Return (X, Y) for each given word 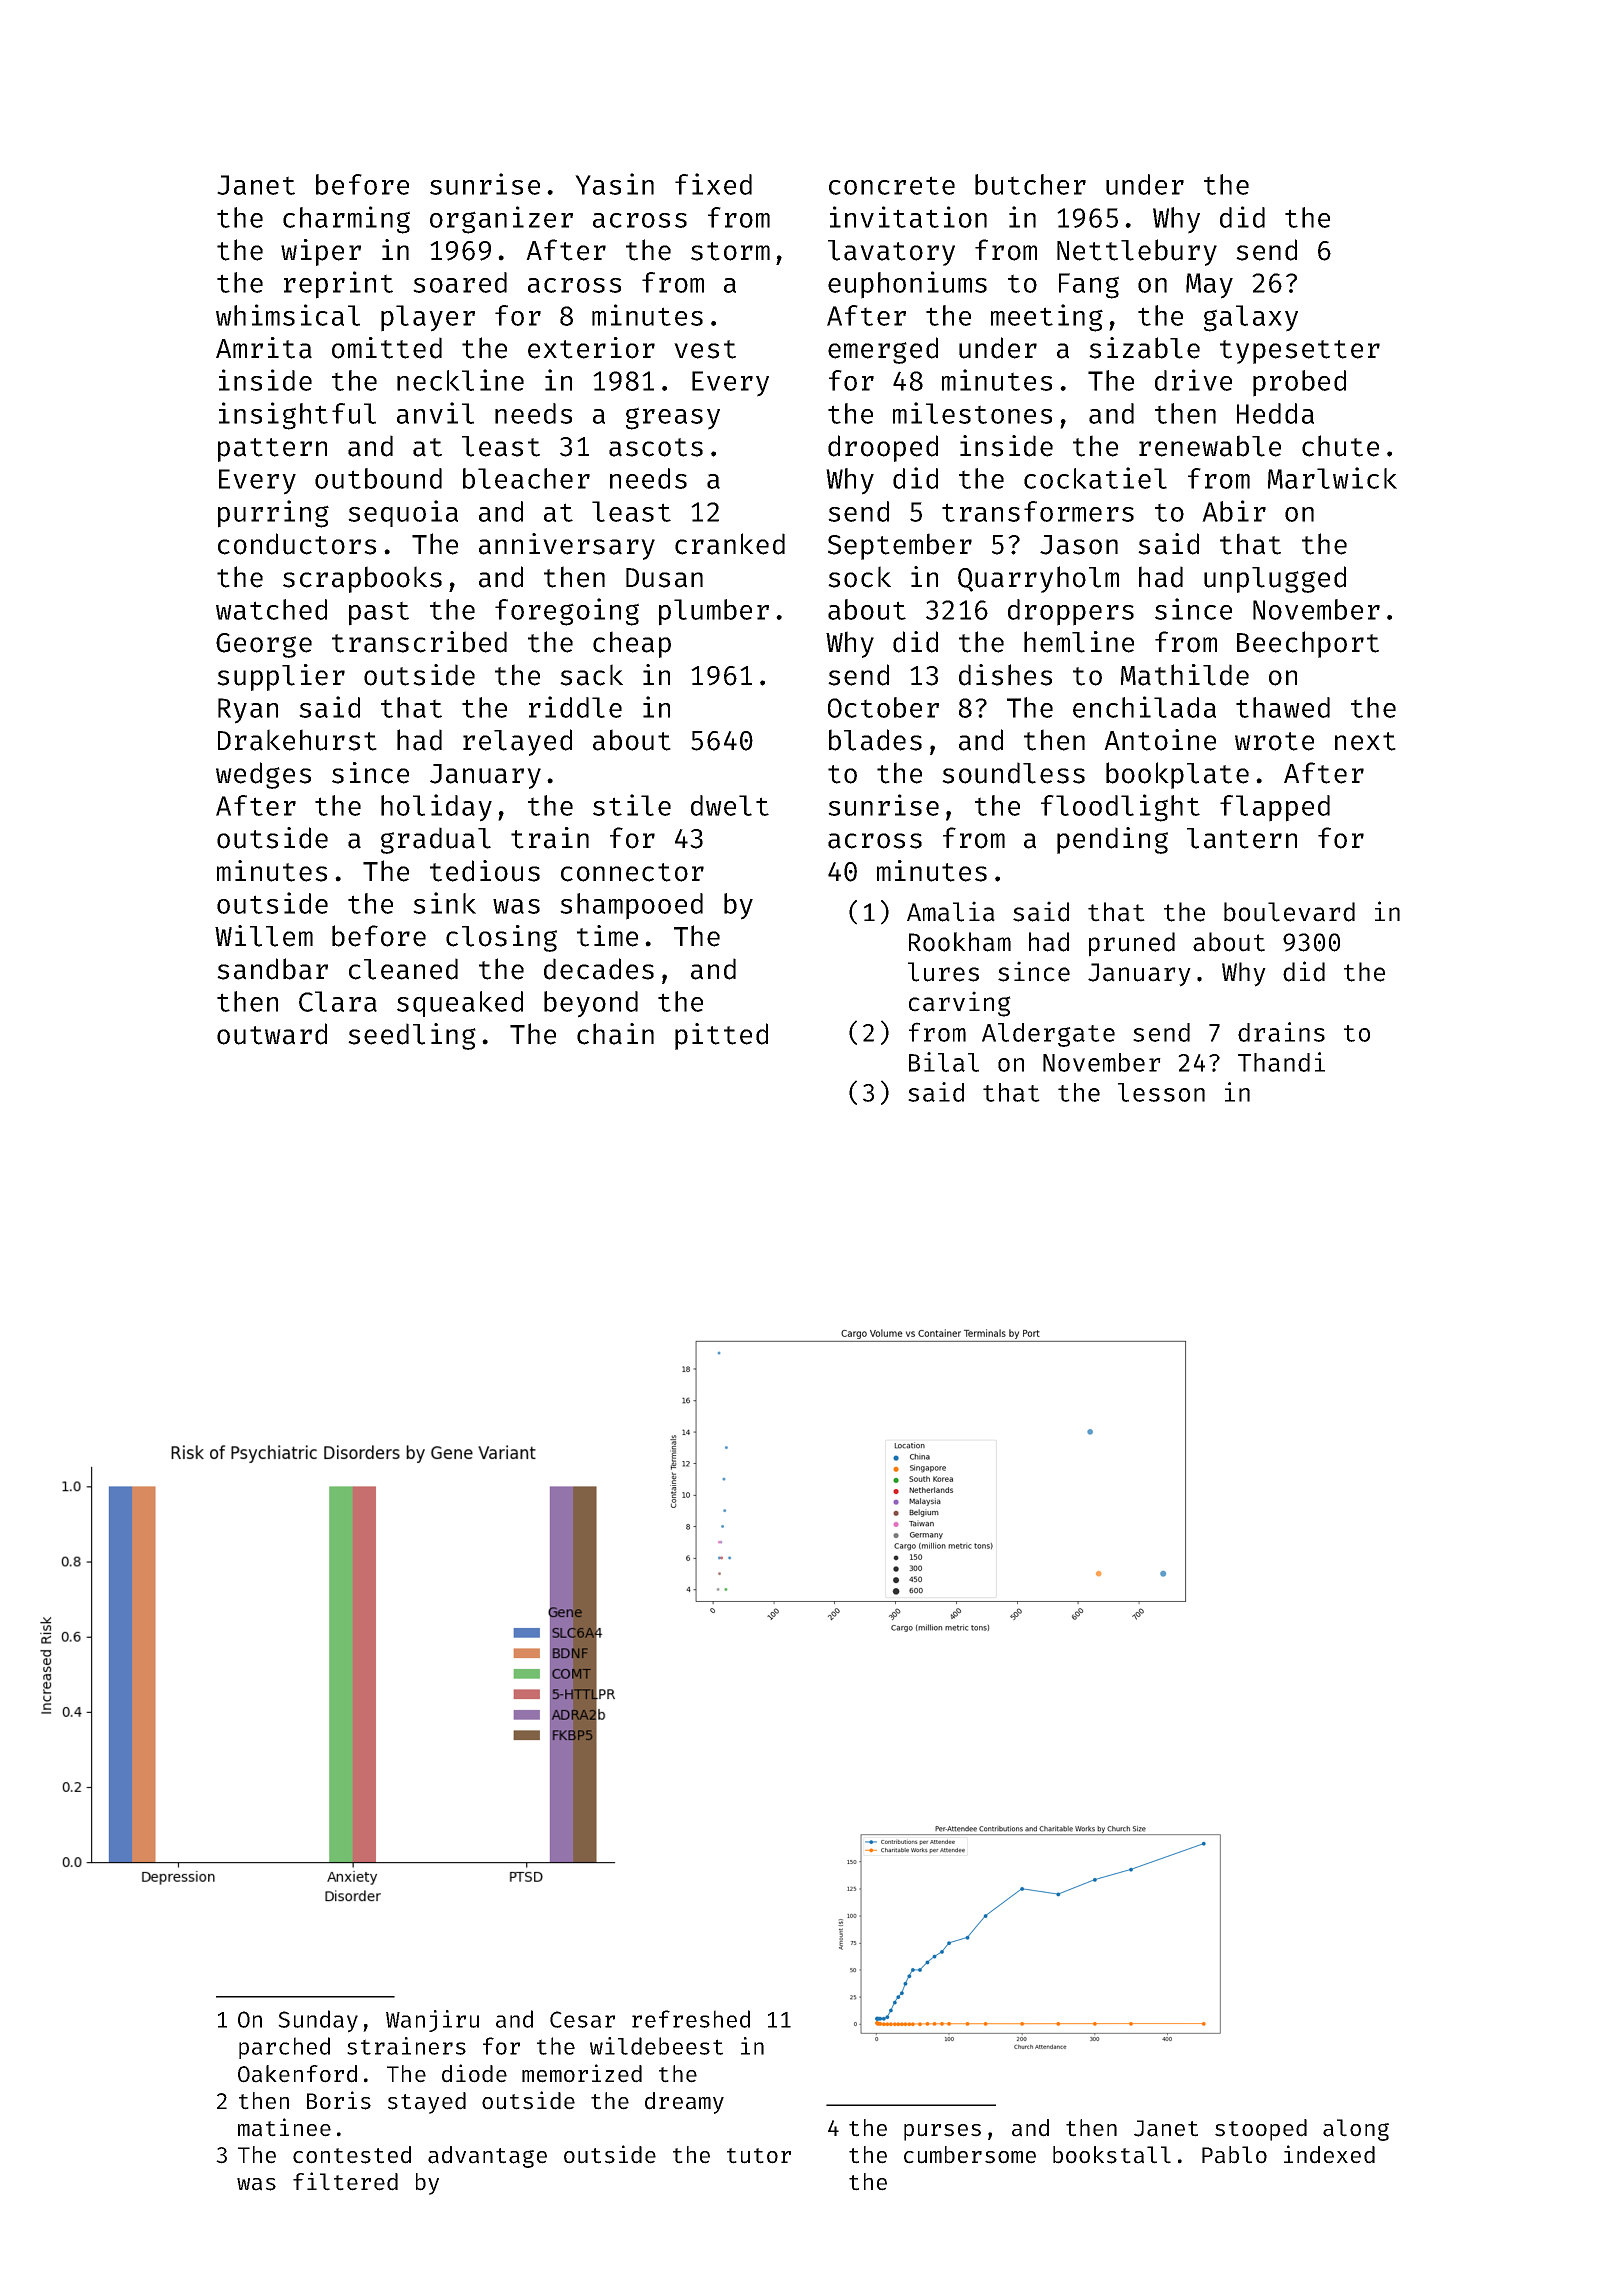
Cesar (582, 2019)
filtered (345, 2181)
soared (460, 282)
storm (730, 251)
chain (615, 1034)
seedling (412, 1036)
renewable (1210, 446)
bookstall (1112, 2155)
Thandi (1281, 1062)
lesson (1161, 1092)
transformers (1038, 511)
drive (1193, 380)
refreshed (691, 2019)
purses (942, 2132)
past (379, 613)
